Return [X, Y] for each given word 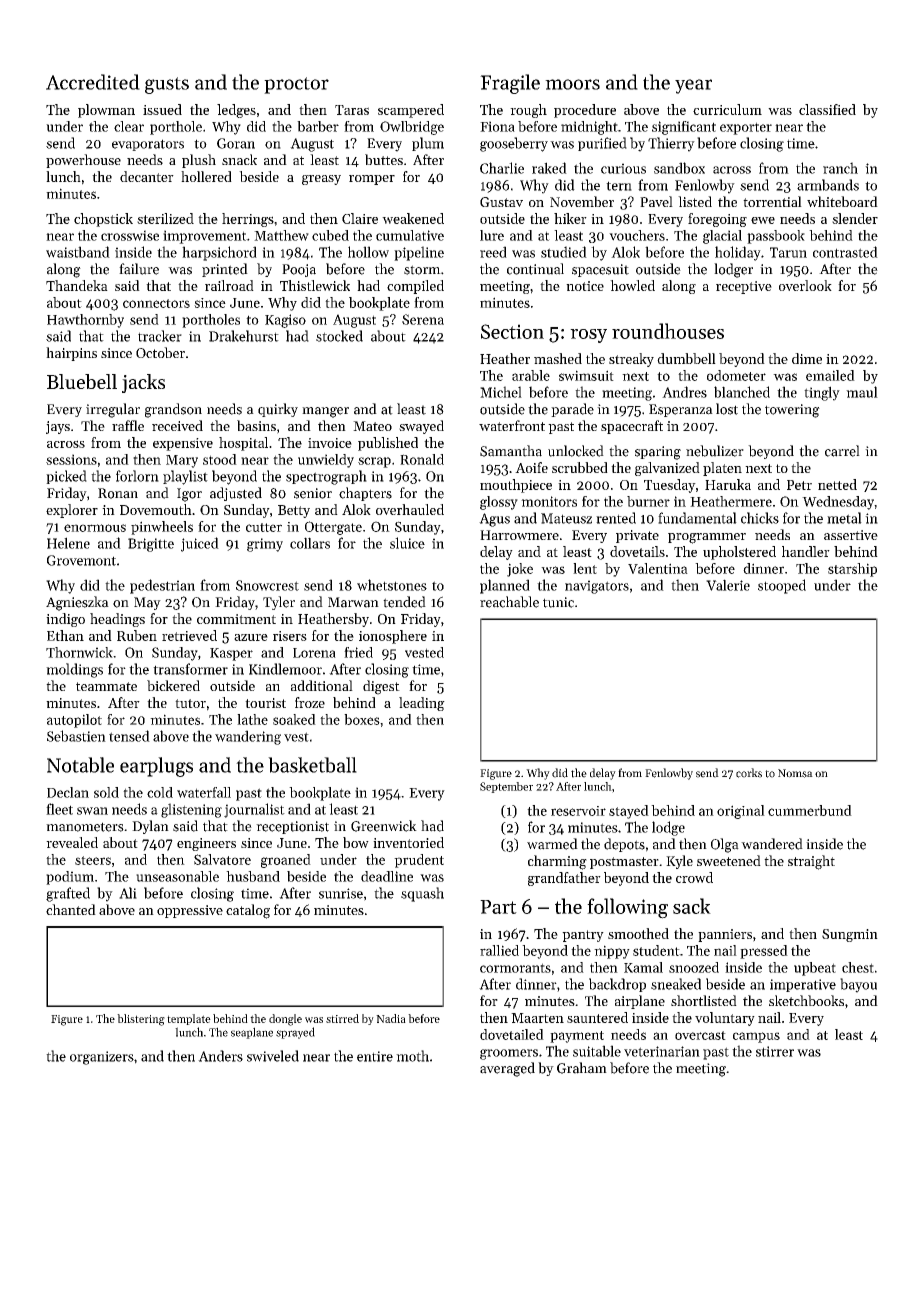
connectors [156, 303]
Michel [501, 392]
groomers [509, 1054]
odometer [736, 375]
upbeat [815, 969]
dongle [285, 1020]
